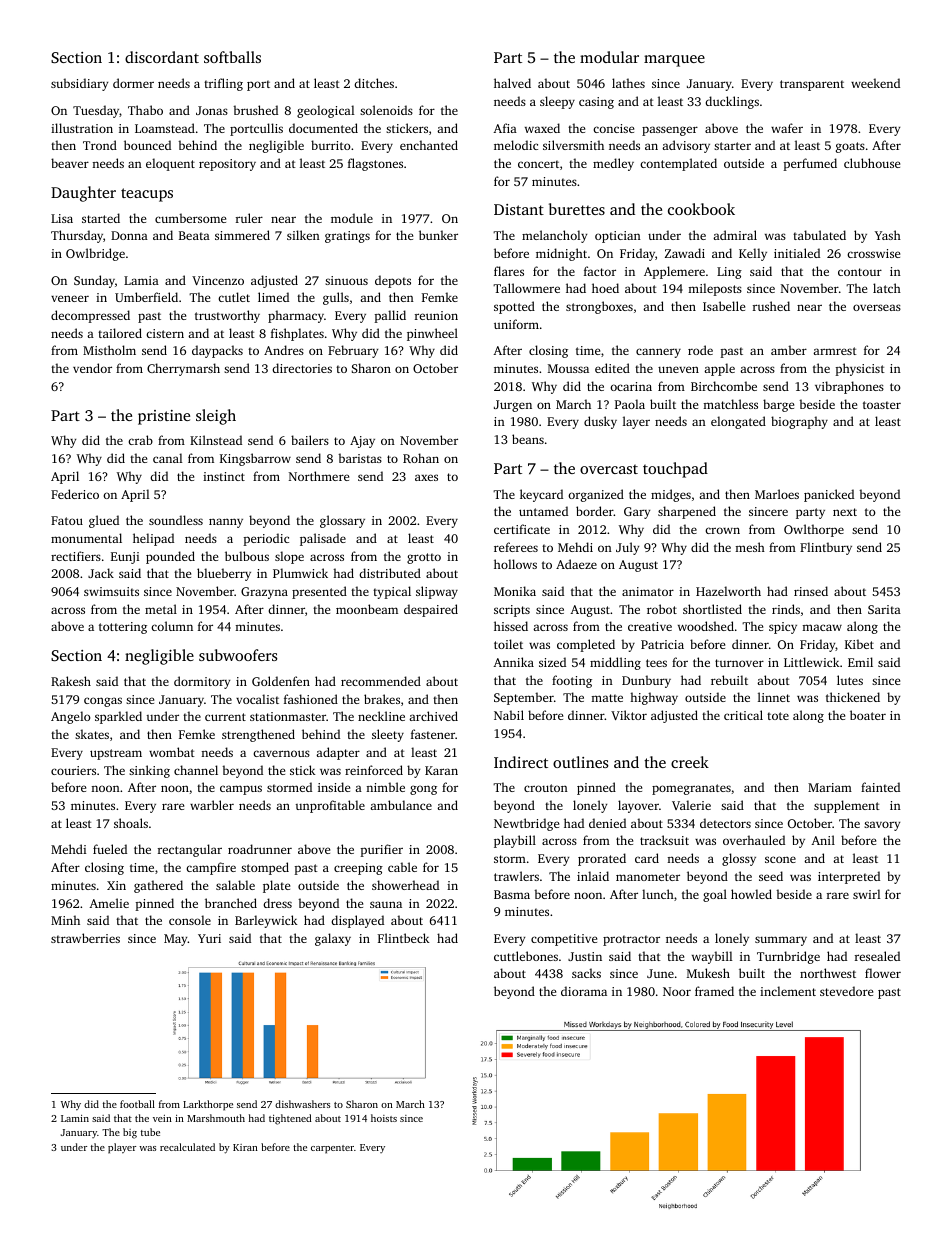  What do you see at coordinates (421, 458) in the document?
I see `Rohan` at bounding box center [421, 458].
